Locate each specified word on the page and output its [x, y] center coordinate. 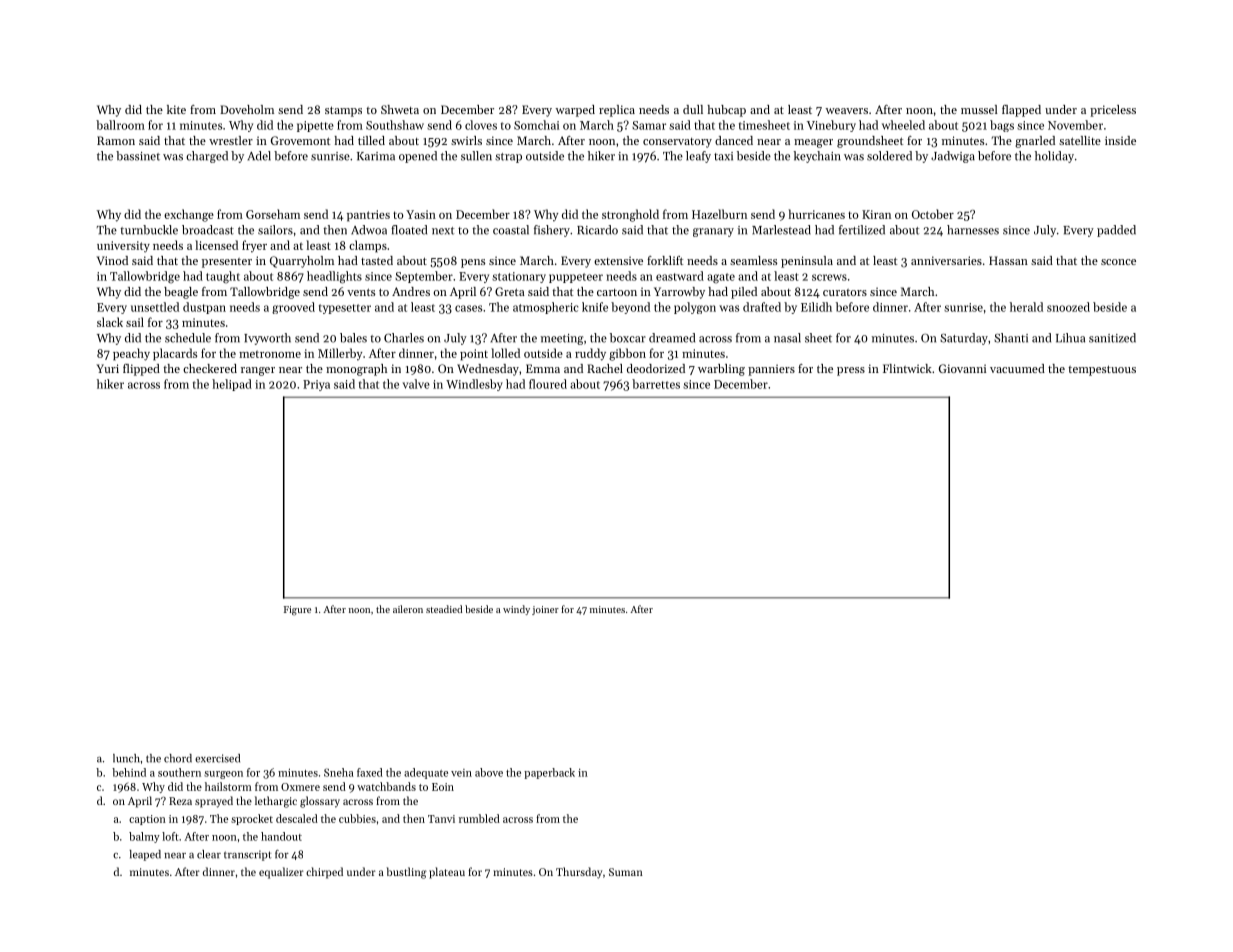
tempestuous [1102, 370]
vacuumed [1017, 368]
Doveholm [247, 109]
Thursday [579, 873]
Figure [297, 611]
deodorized [656, 368]
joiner [545, 610]
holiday [1054, 157]
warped [575, 111]
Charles [404, 338]
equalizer [281, 873]
